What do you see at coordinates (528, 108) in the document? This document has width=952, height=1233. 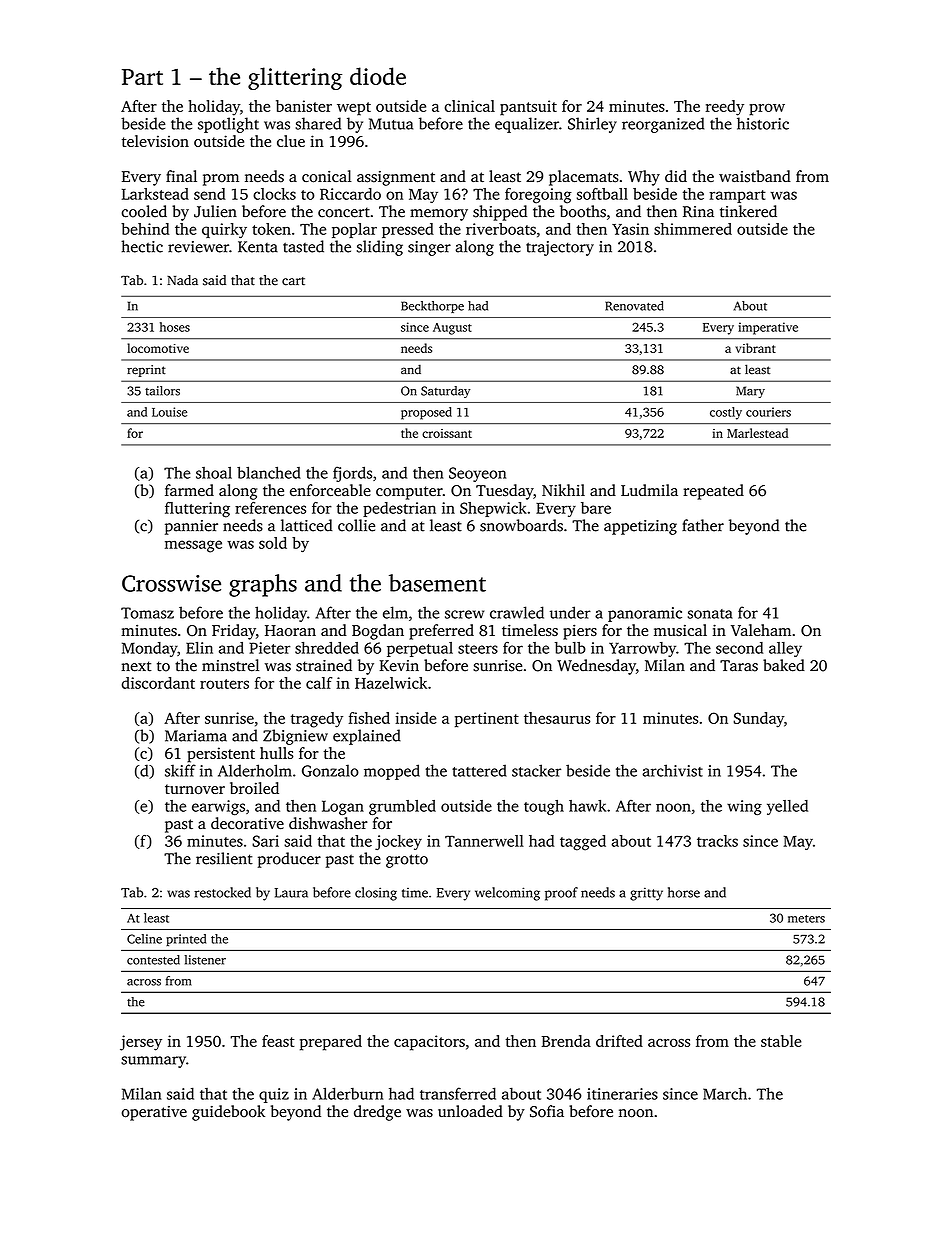 I see `pantsuit` at bounding box center [528, 108].
